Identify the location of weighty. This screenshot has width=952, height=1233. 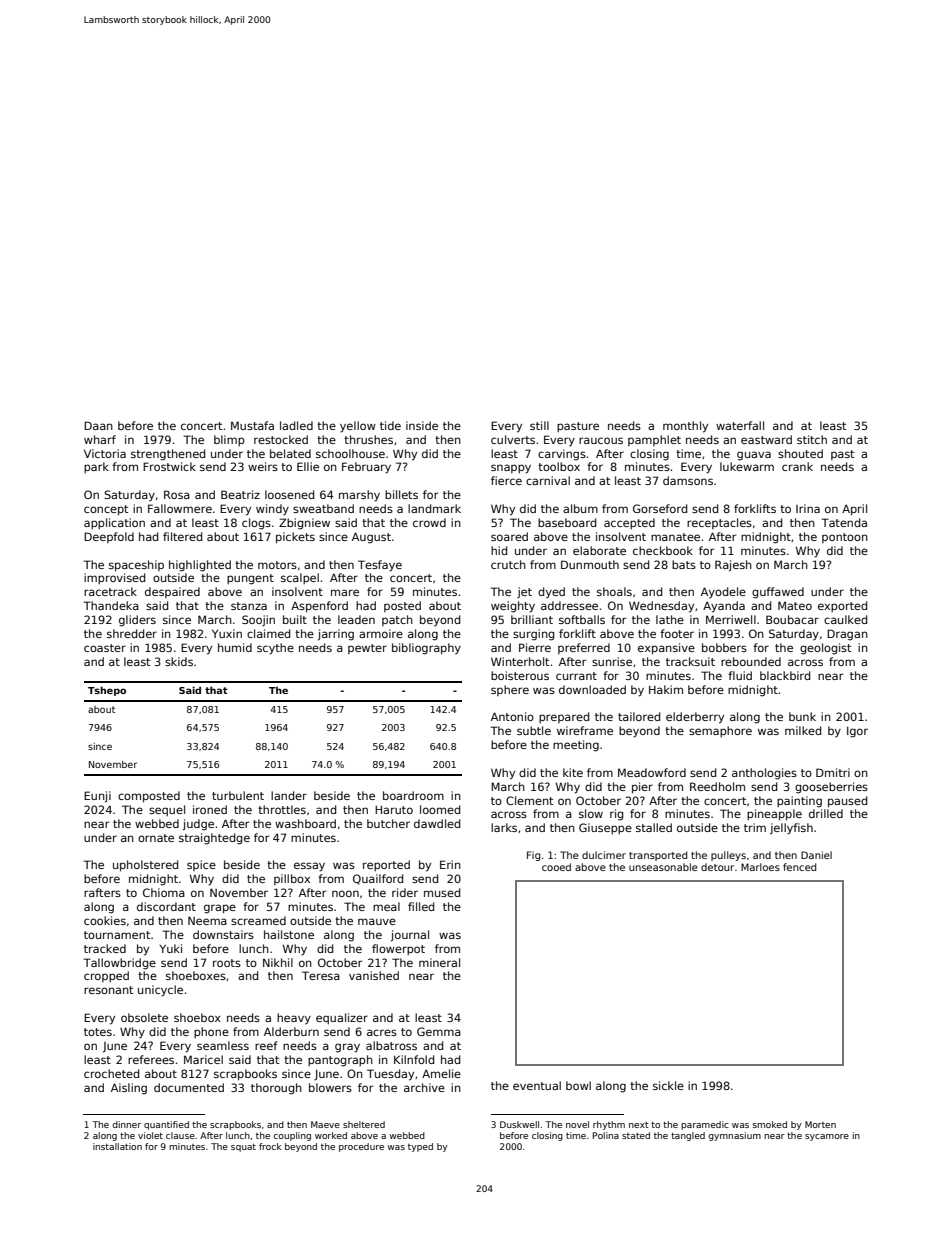
(513, 607).
